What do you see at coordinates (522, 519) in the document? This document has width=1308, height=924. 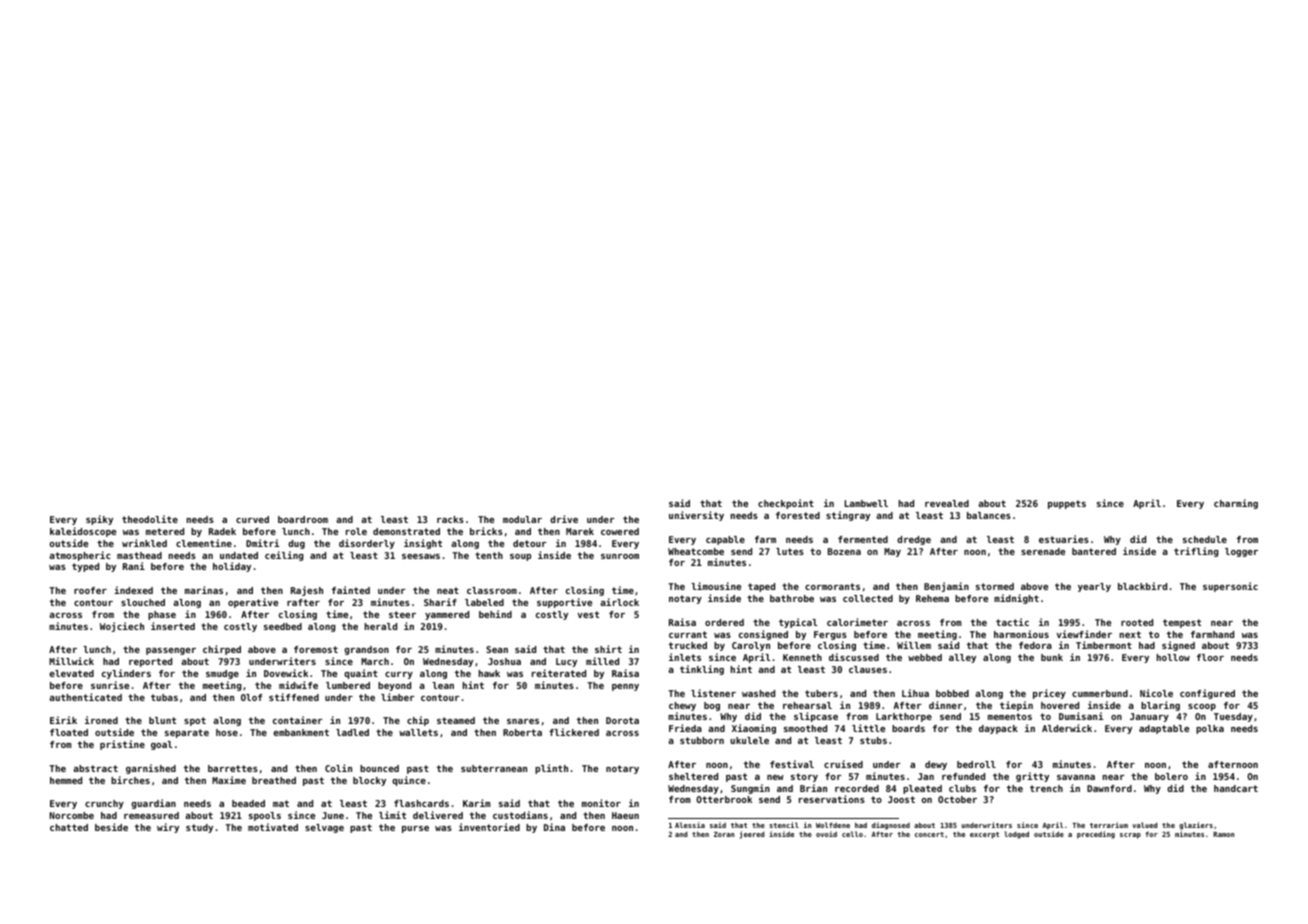 I see `modular` at bounding box center [522, 519].
